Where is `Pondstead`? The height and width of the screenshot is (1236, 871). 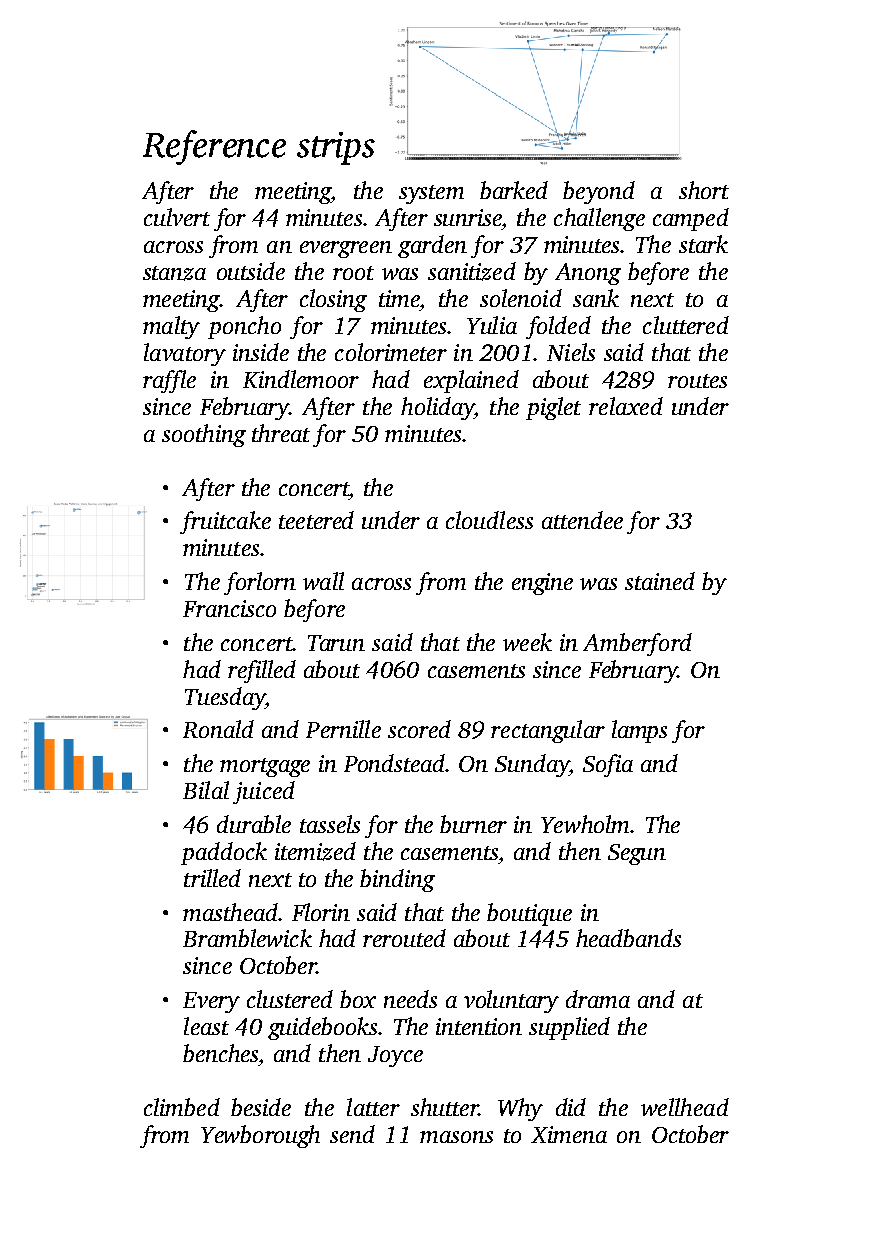
Pondstead is located at coordinates (395, 763).
